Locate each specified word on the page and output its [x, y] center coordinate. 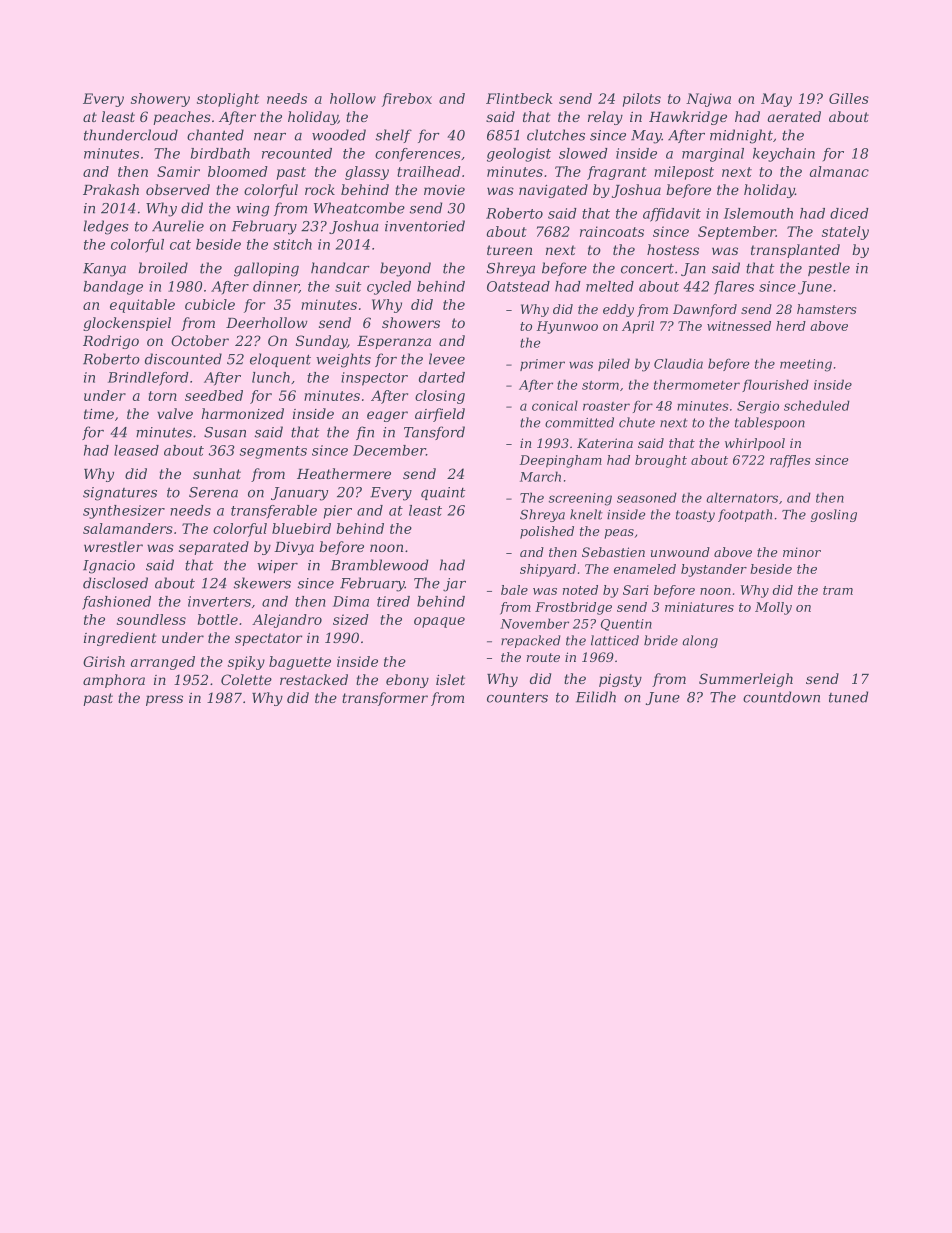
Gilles [849, 98]
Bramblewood [379, 565]
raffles [790, 461]
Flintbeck [519, 98]
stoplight [228, 100]
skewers [262, 583]
